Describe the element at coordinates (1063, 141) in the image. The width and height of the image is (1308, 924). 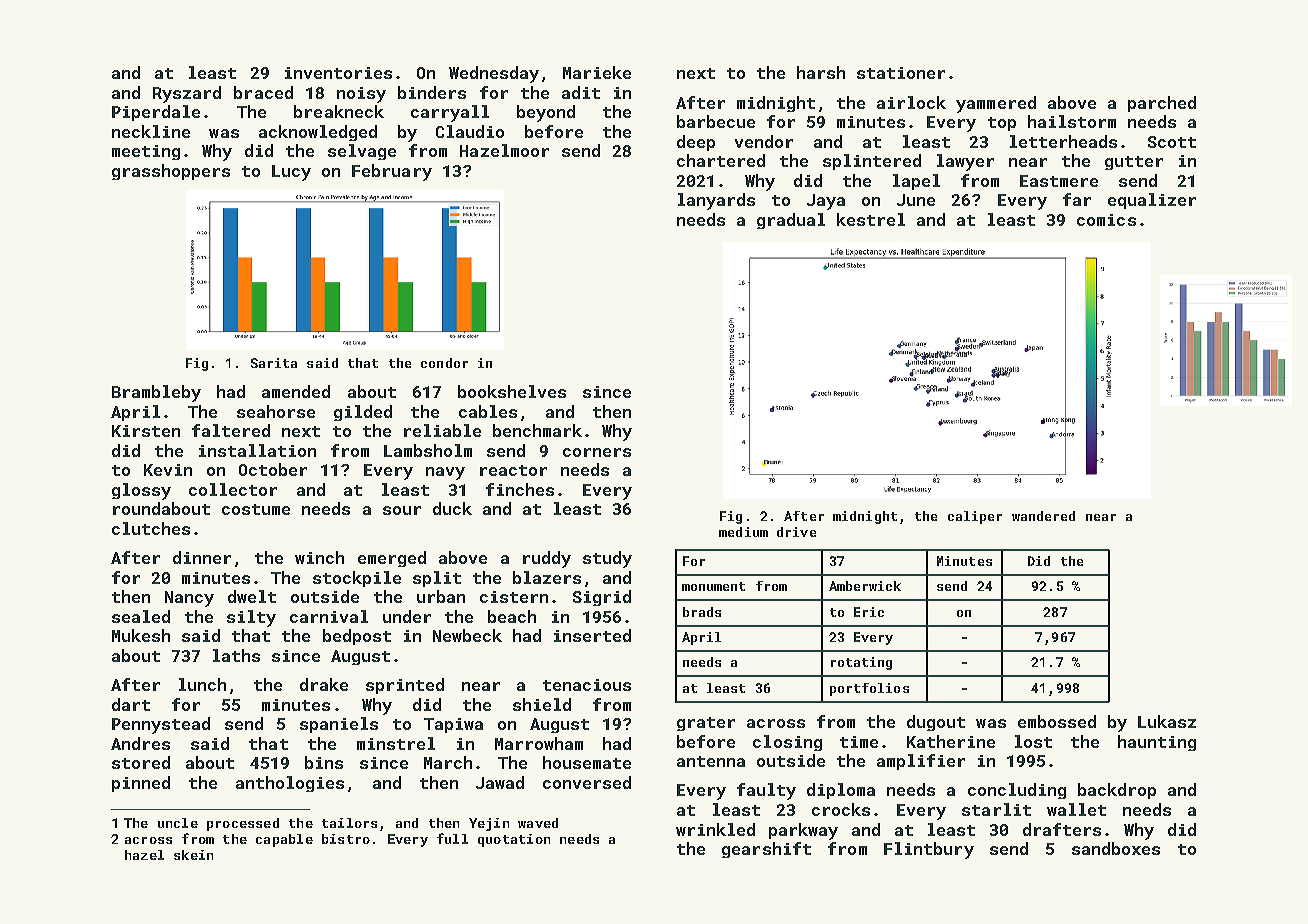
I see `letterheads` at that location.
